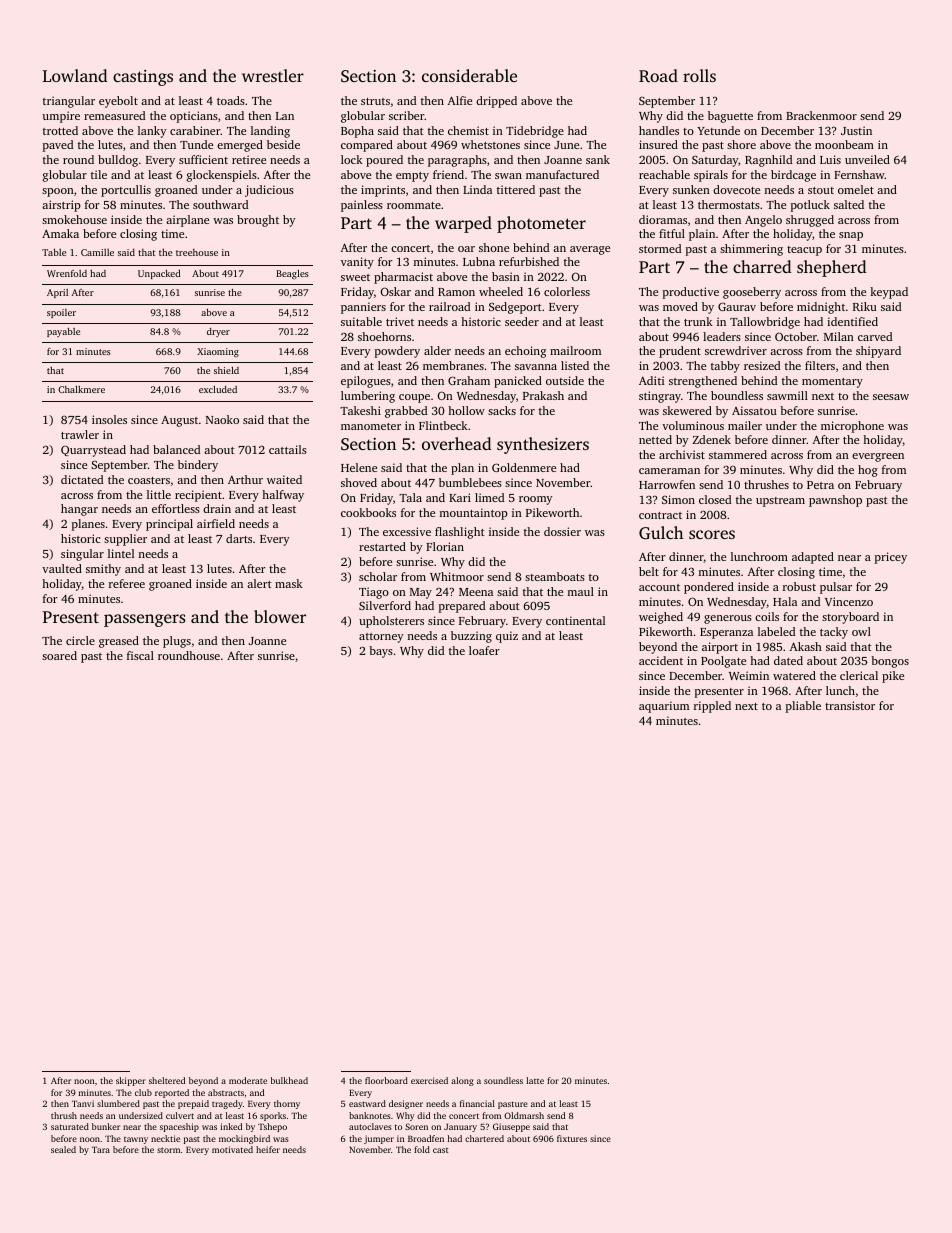 This page has height=1233, width=952. I want to click on transistor, so click(850, 705).
